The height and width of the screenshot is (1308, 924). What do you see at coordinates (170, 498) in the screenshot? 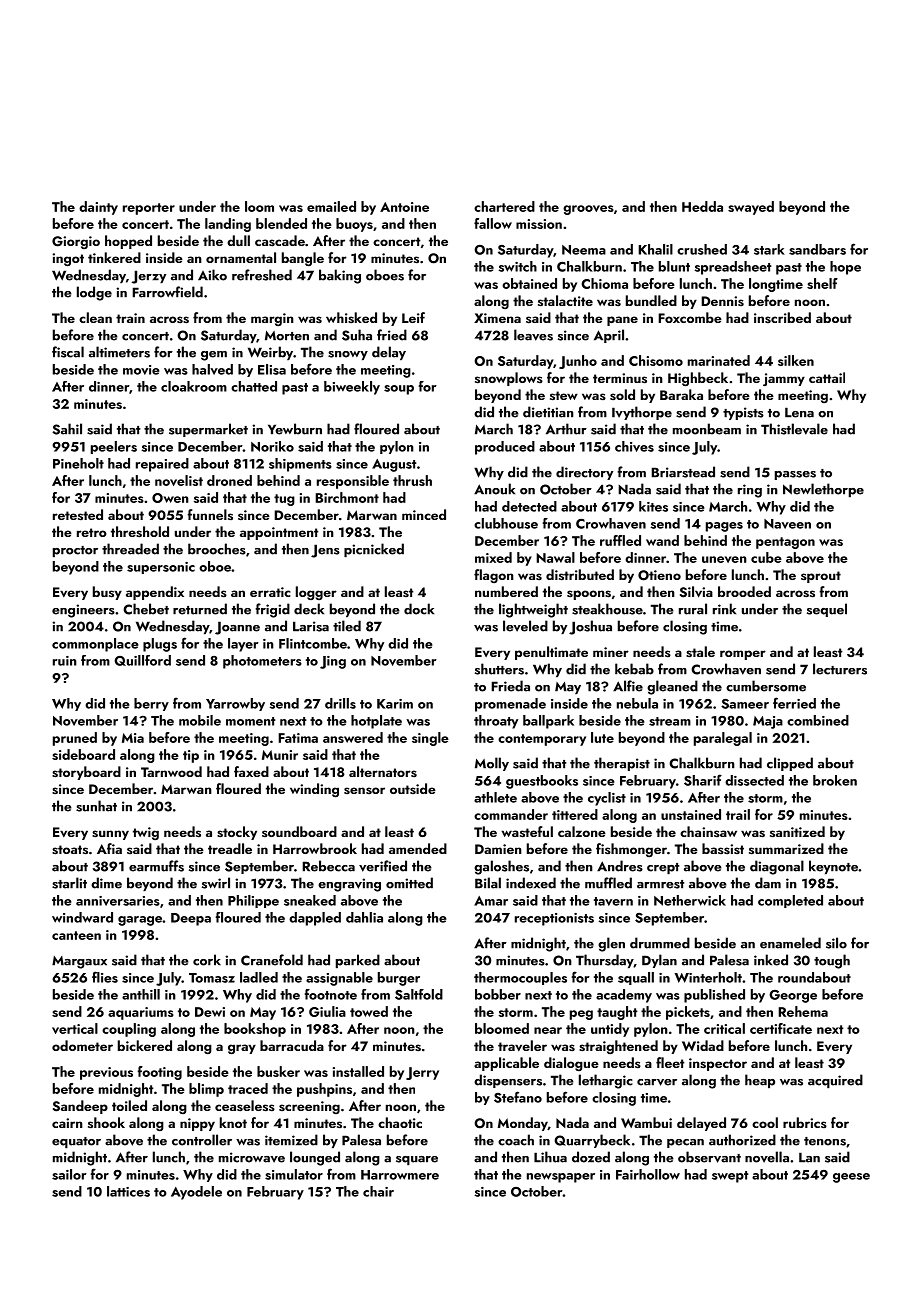
I see `Owen` at bounding box center [170, 498].
